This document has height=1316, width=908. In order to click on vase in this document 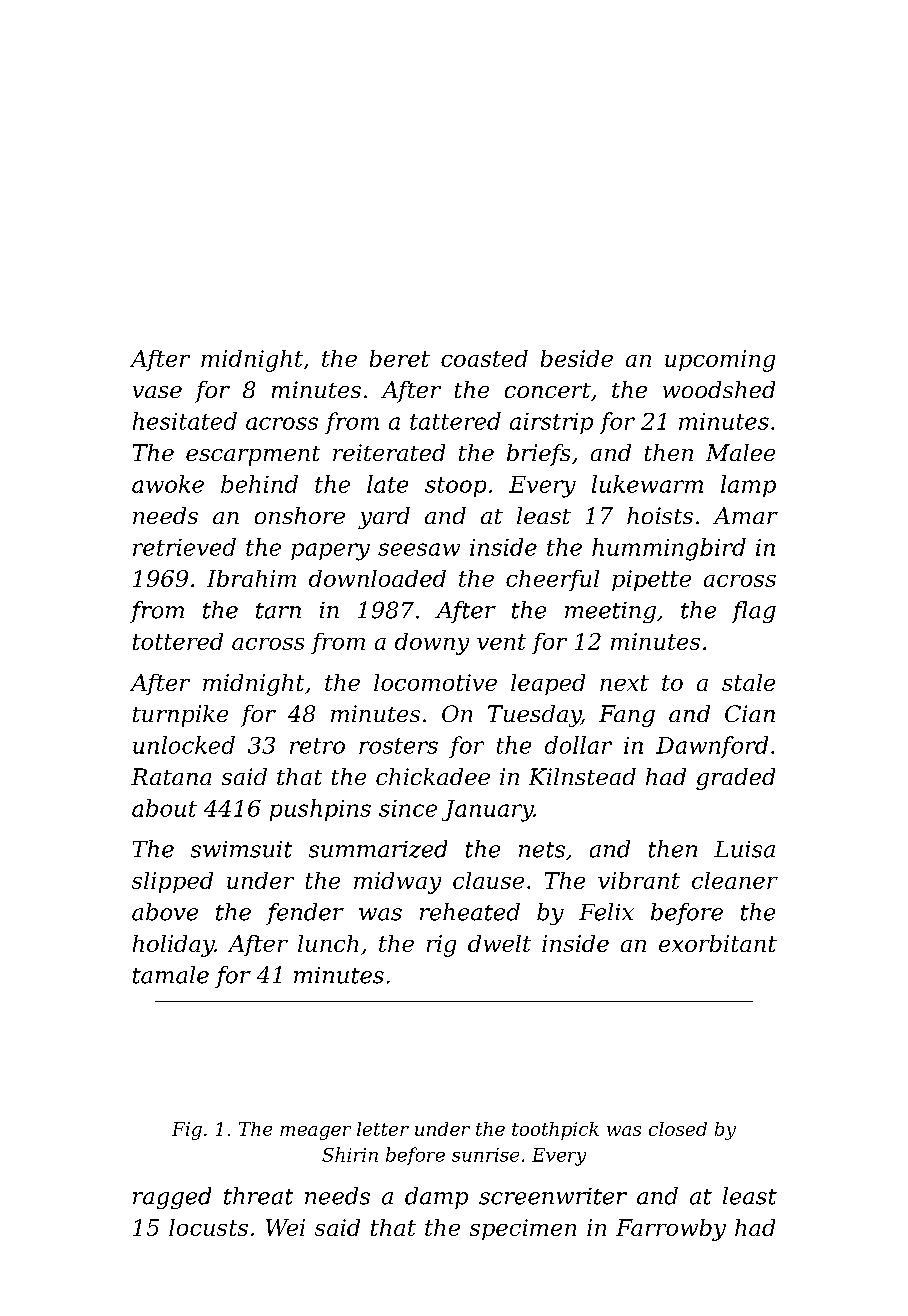, I will do `click(157, 392)`.
